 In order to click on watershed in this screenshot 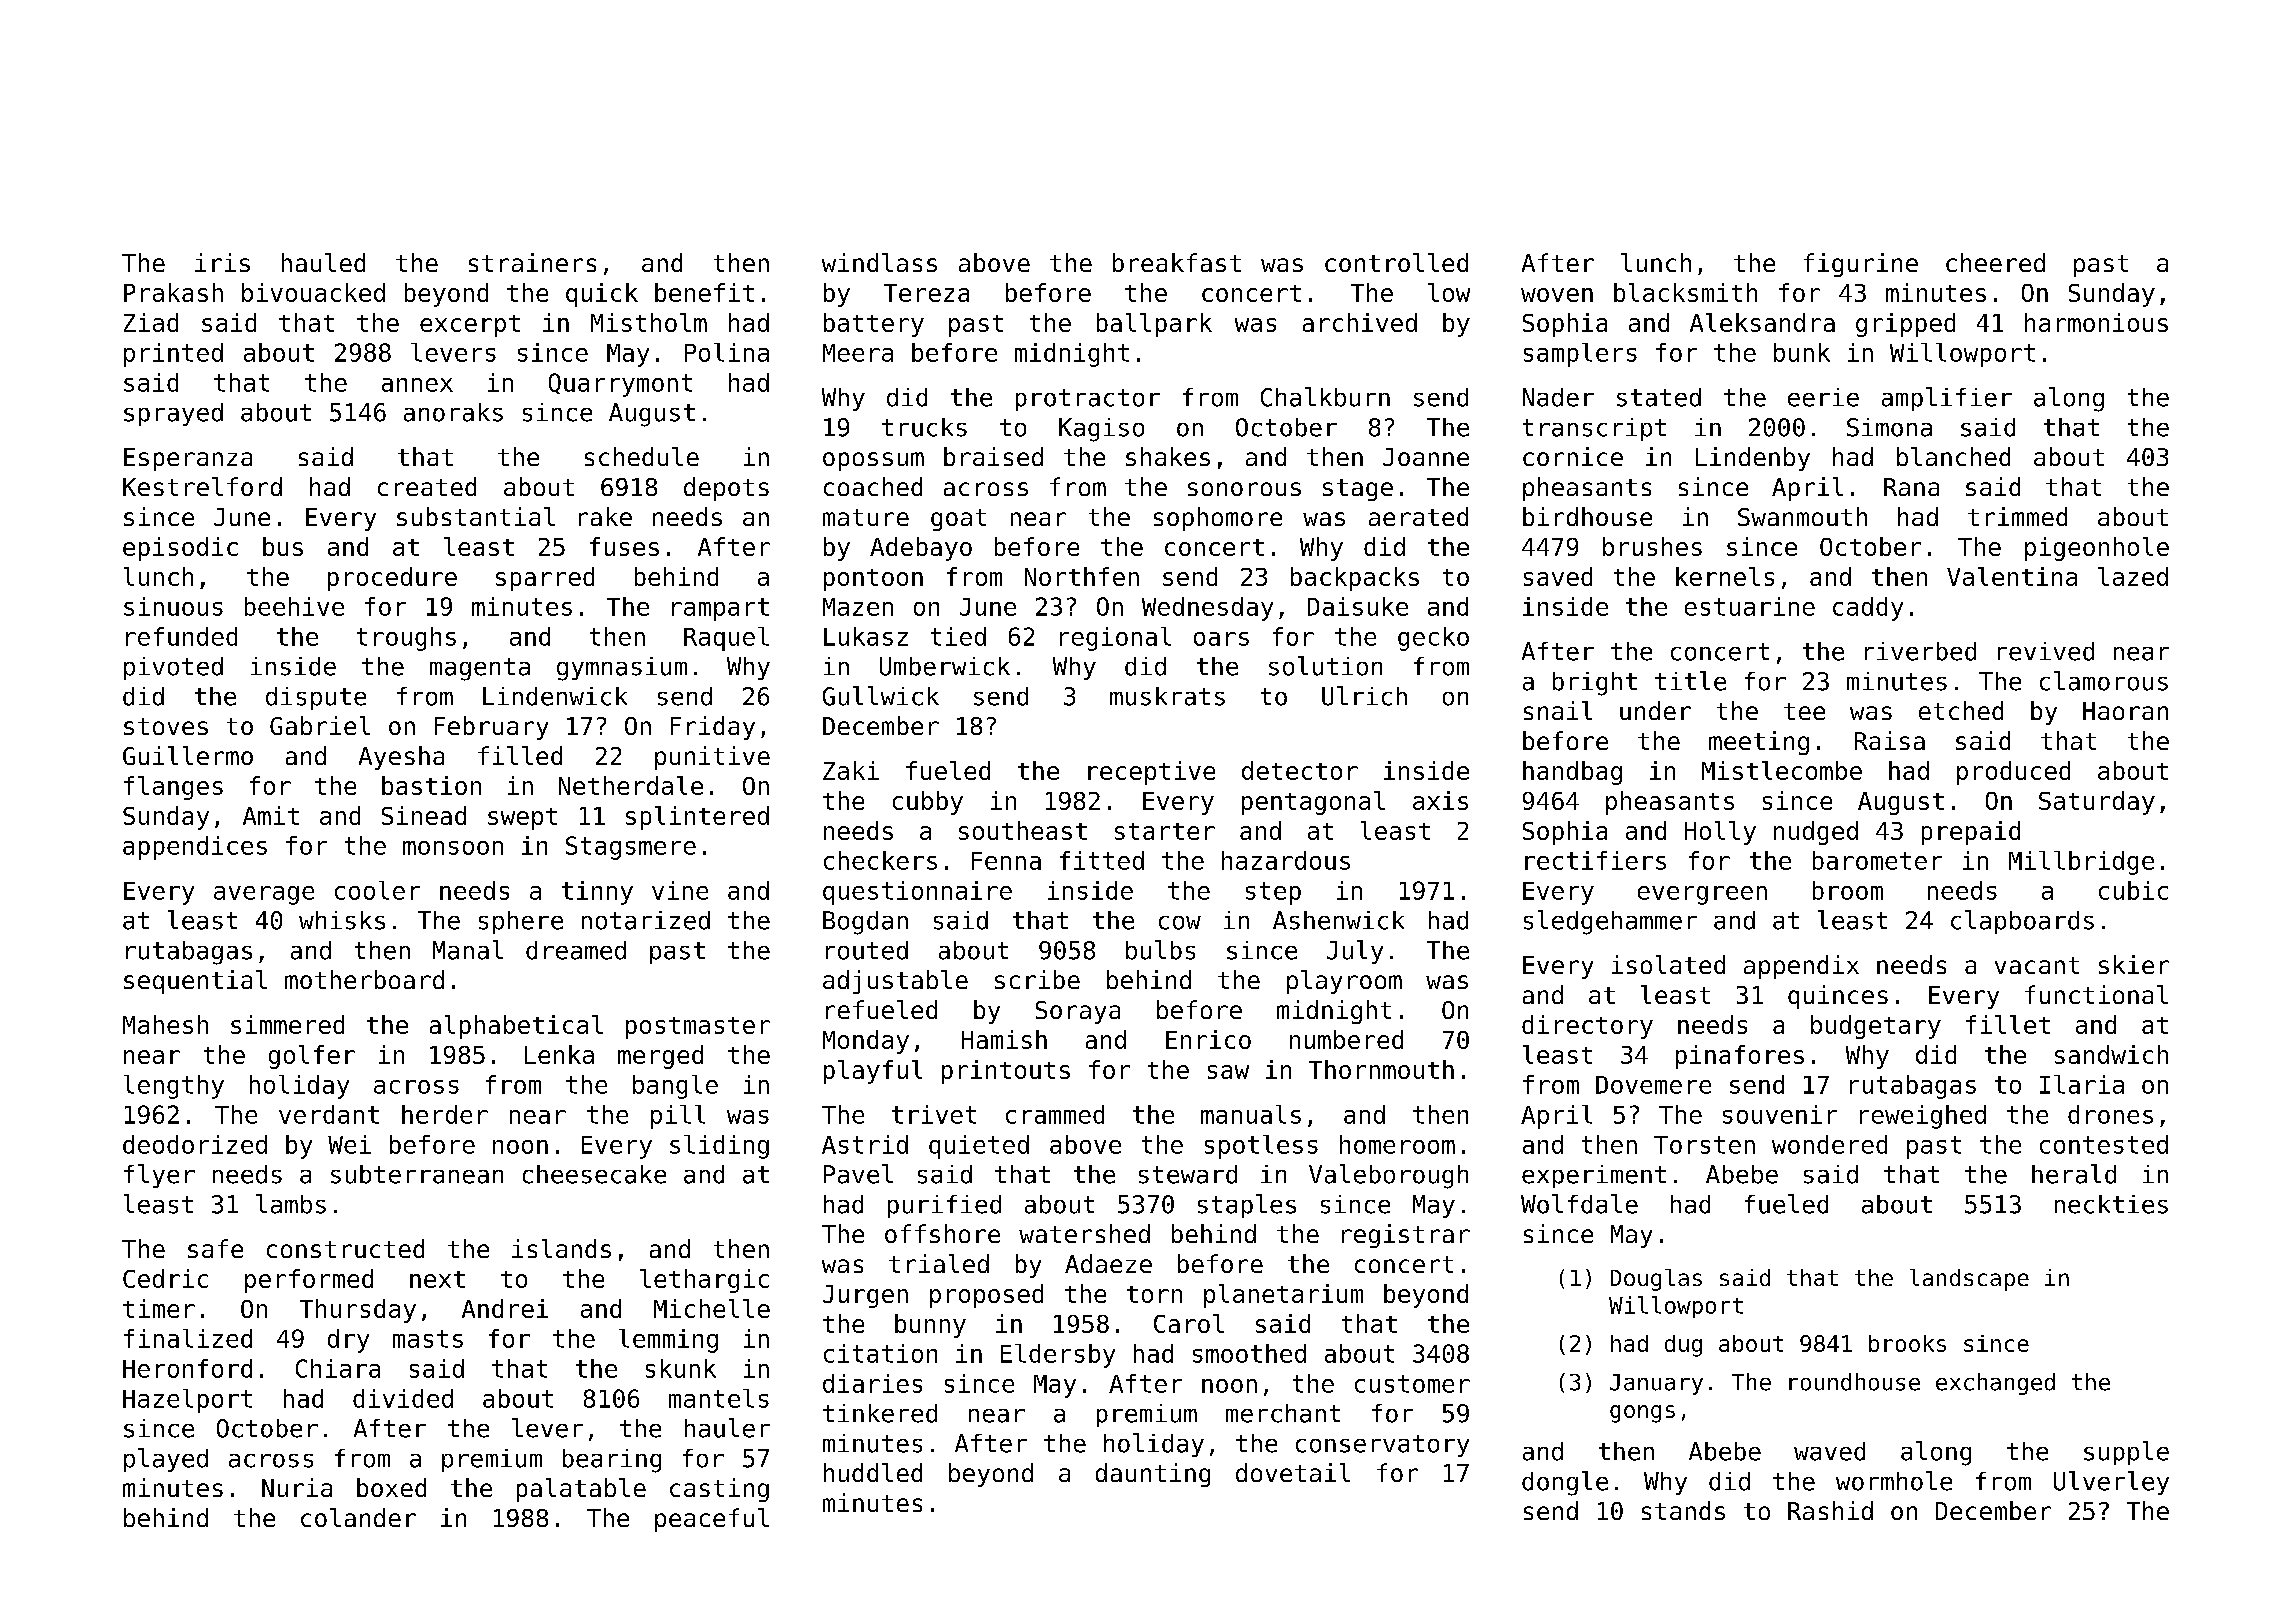, I will do `click(1084, 1233)`.
